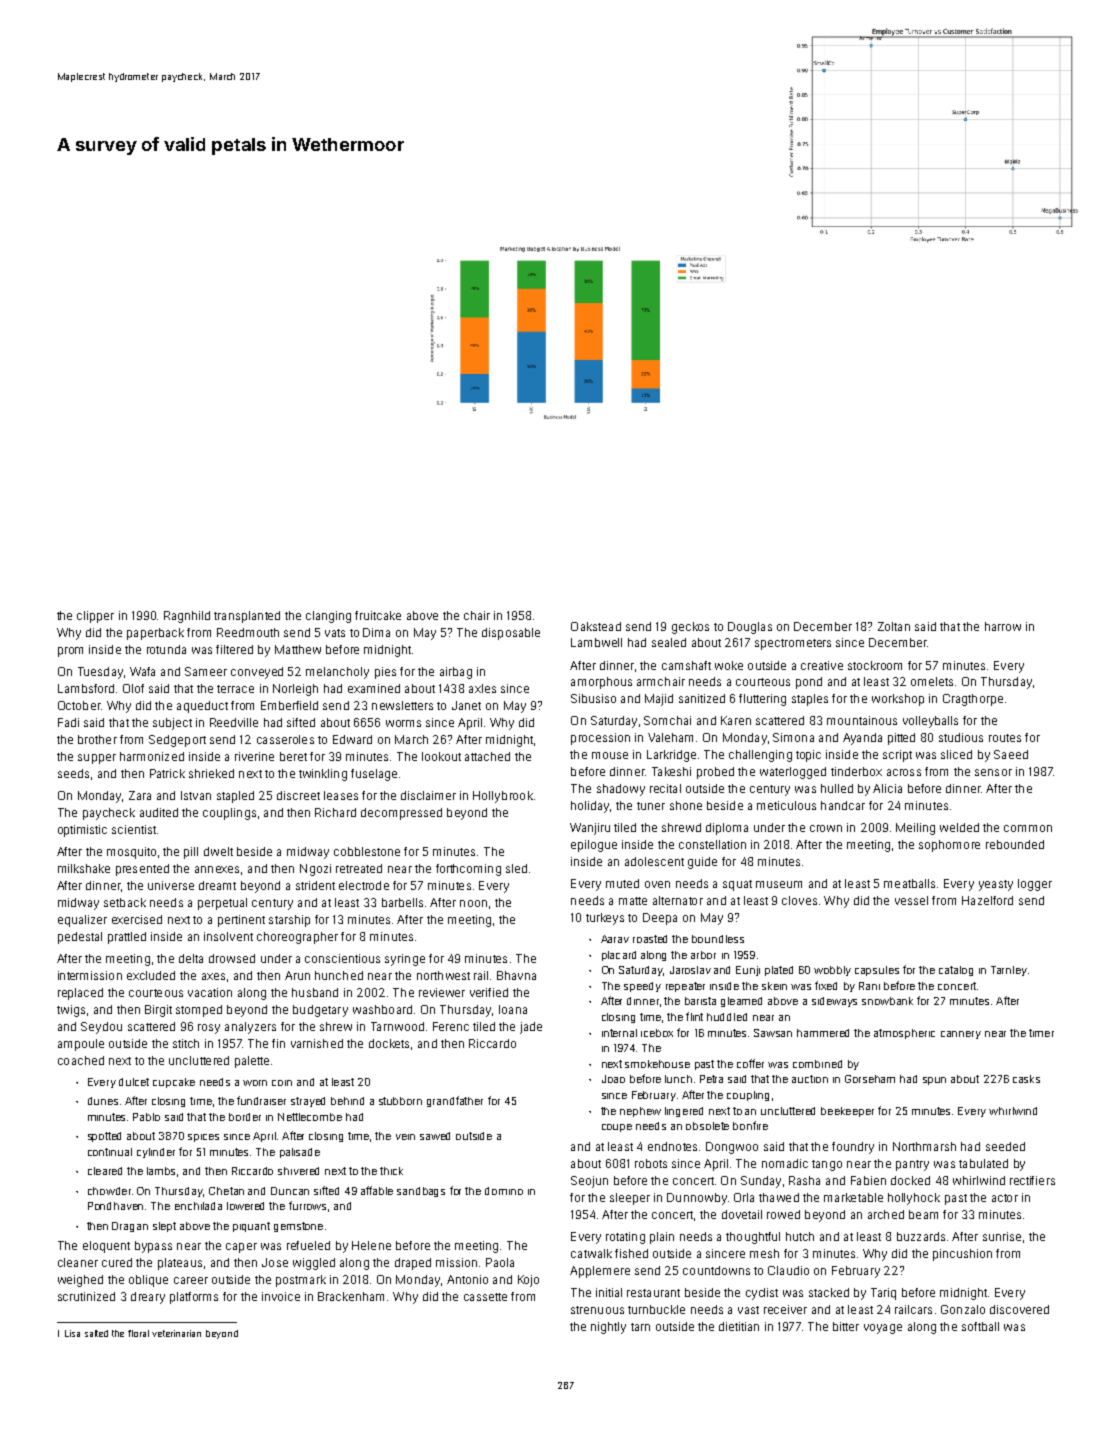  I want to click on weighed, so click(80, 1281).
